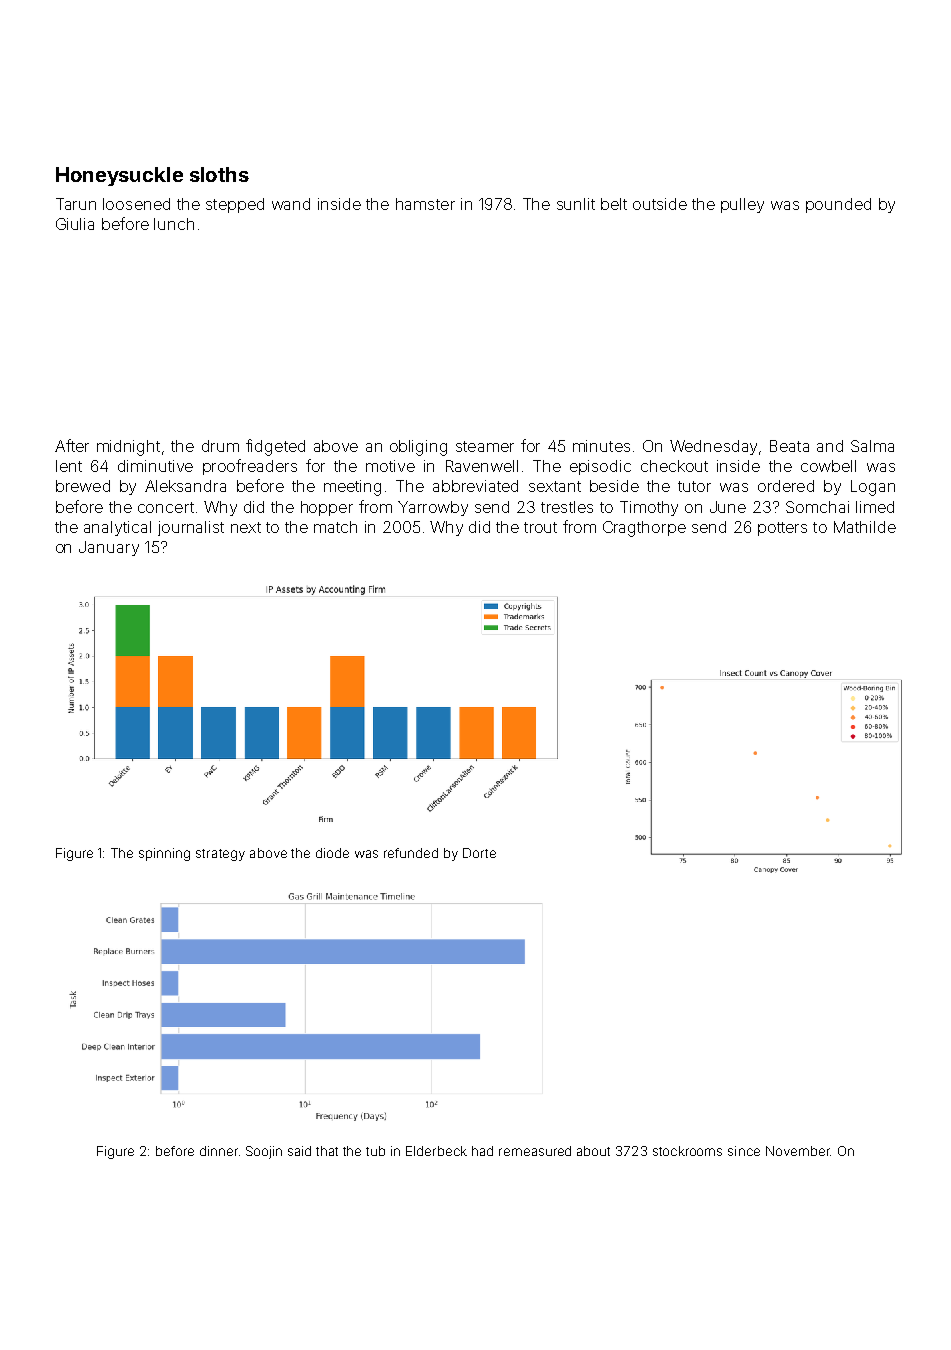 The image size is (951, 1350). Describe the element at coordinates (479, 853) in the image. I see `Dorte` at that location.
